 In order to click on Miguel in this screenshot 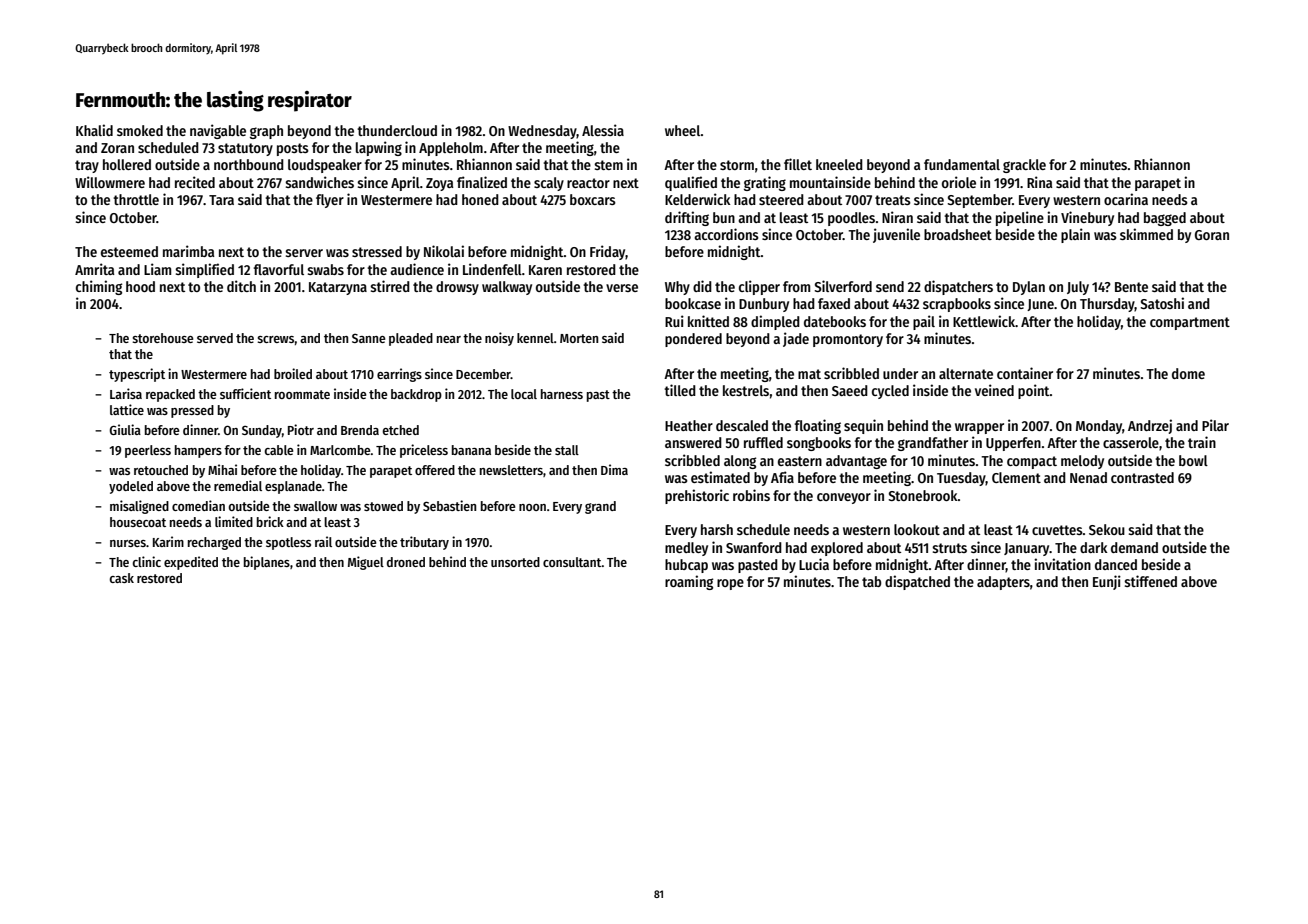, I will do `click(366, 563)`.
